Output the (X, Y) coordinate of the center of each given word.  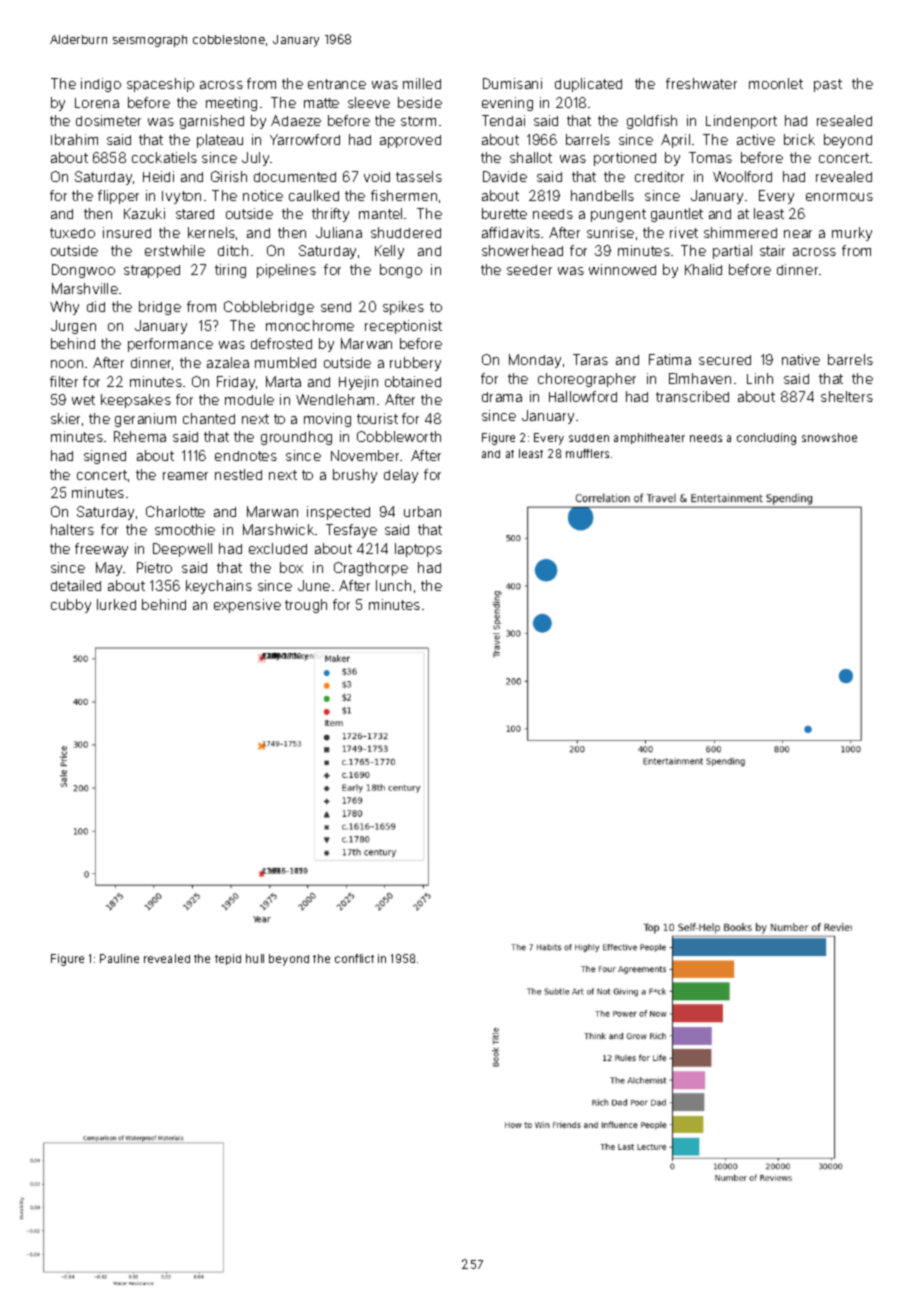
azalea (228, 362)
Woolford (742, 176)
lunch (393, 585)
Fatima (670, 359)
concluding (766, 439)
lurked (116, 604)
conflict (354, 958)
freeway (101, 550)
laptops (418, 550)
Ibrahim (74, 139)
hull (255, 958)
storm (418, 121)
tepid (228, 959)
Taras (590, 359)
